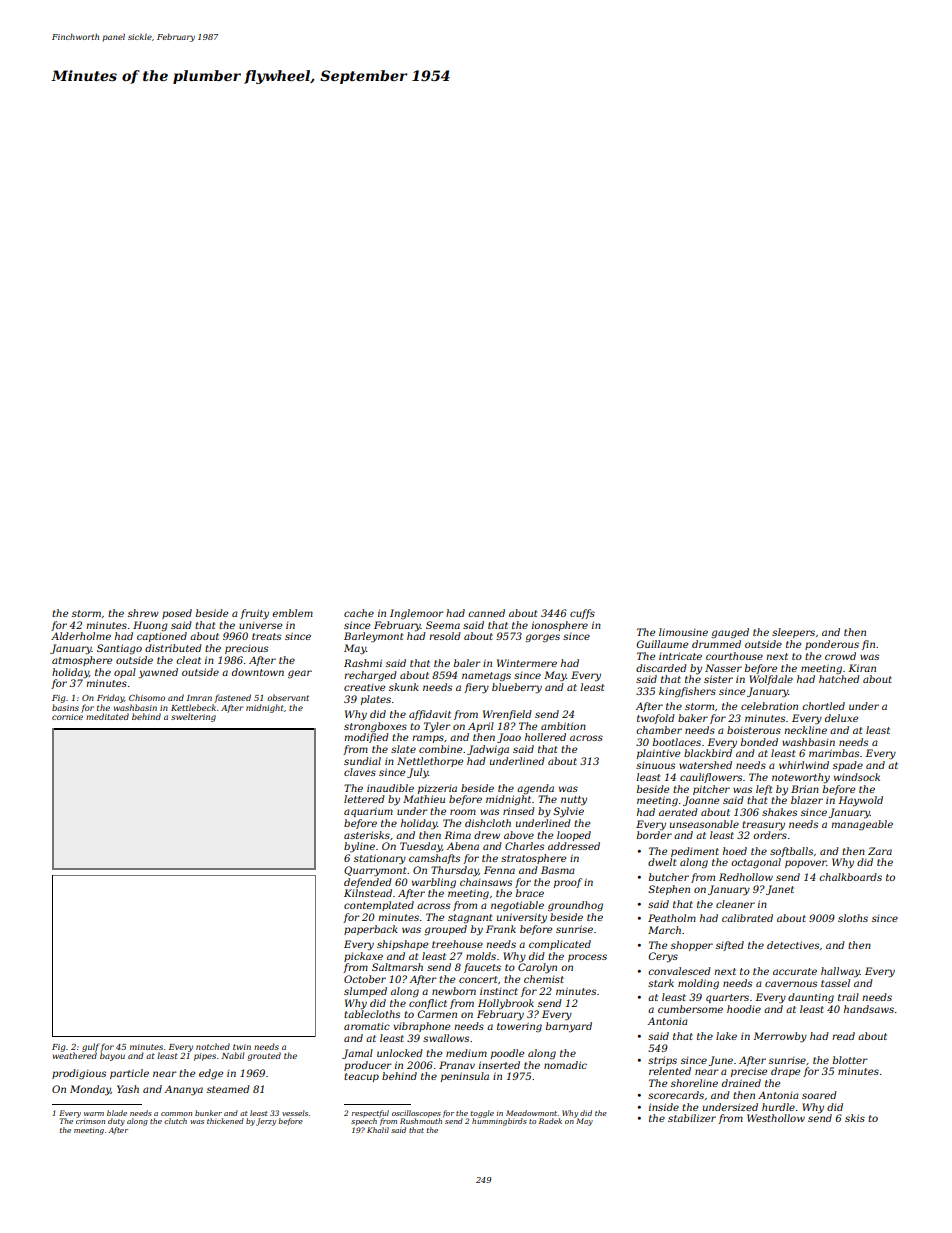 This image has height=1233, width=952. What do you see at coordinates (582, 614) in the image?
I see `cuffs` at bounding box center [582, 614].
